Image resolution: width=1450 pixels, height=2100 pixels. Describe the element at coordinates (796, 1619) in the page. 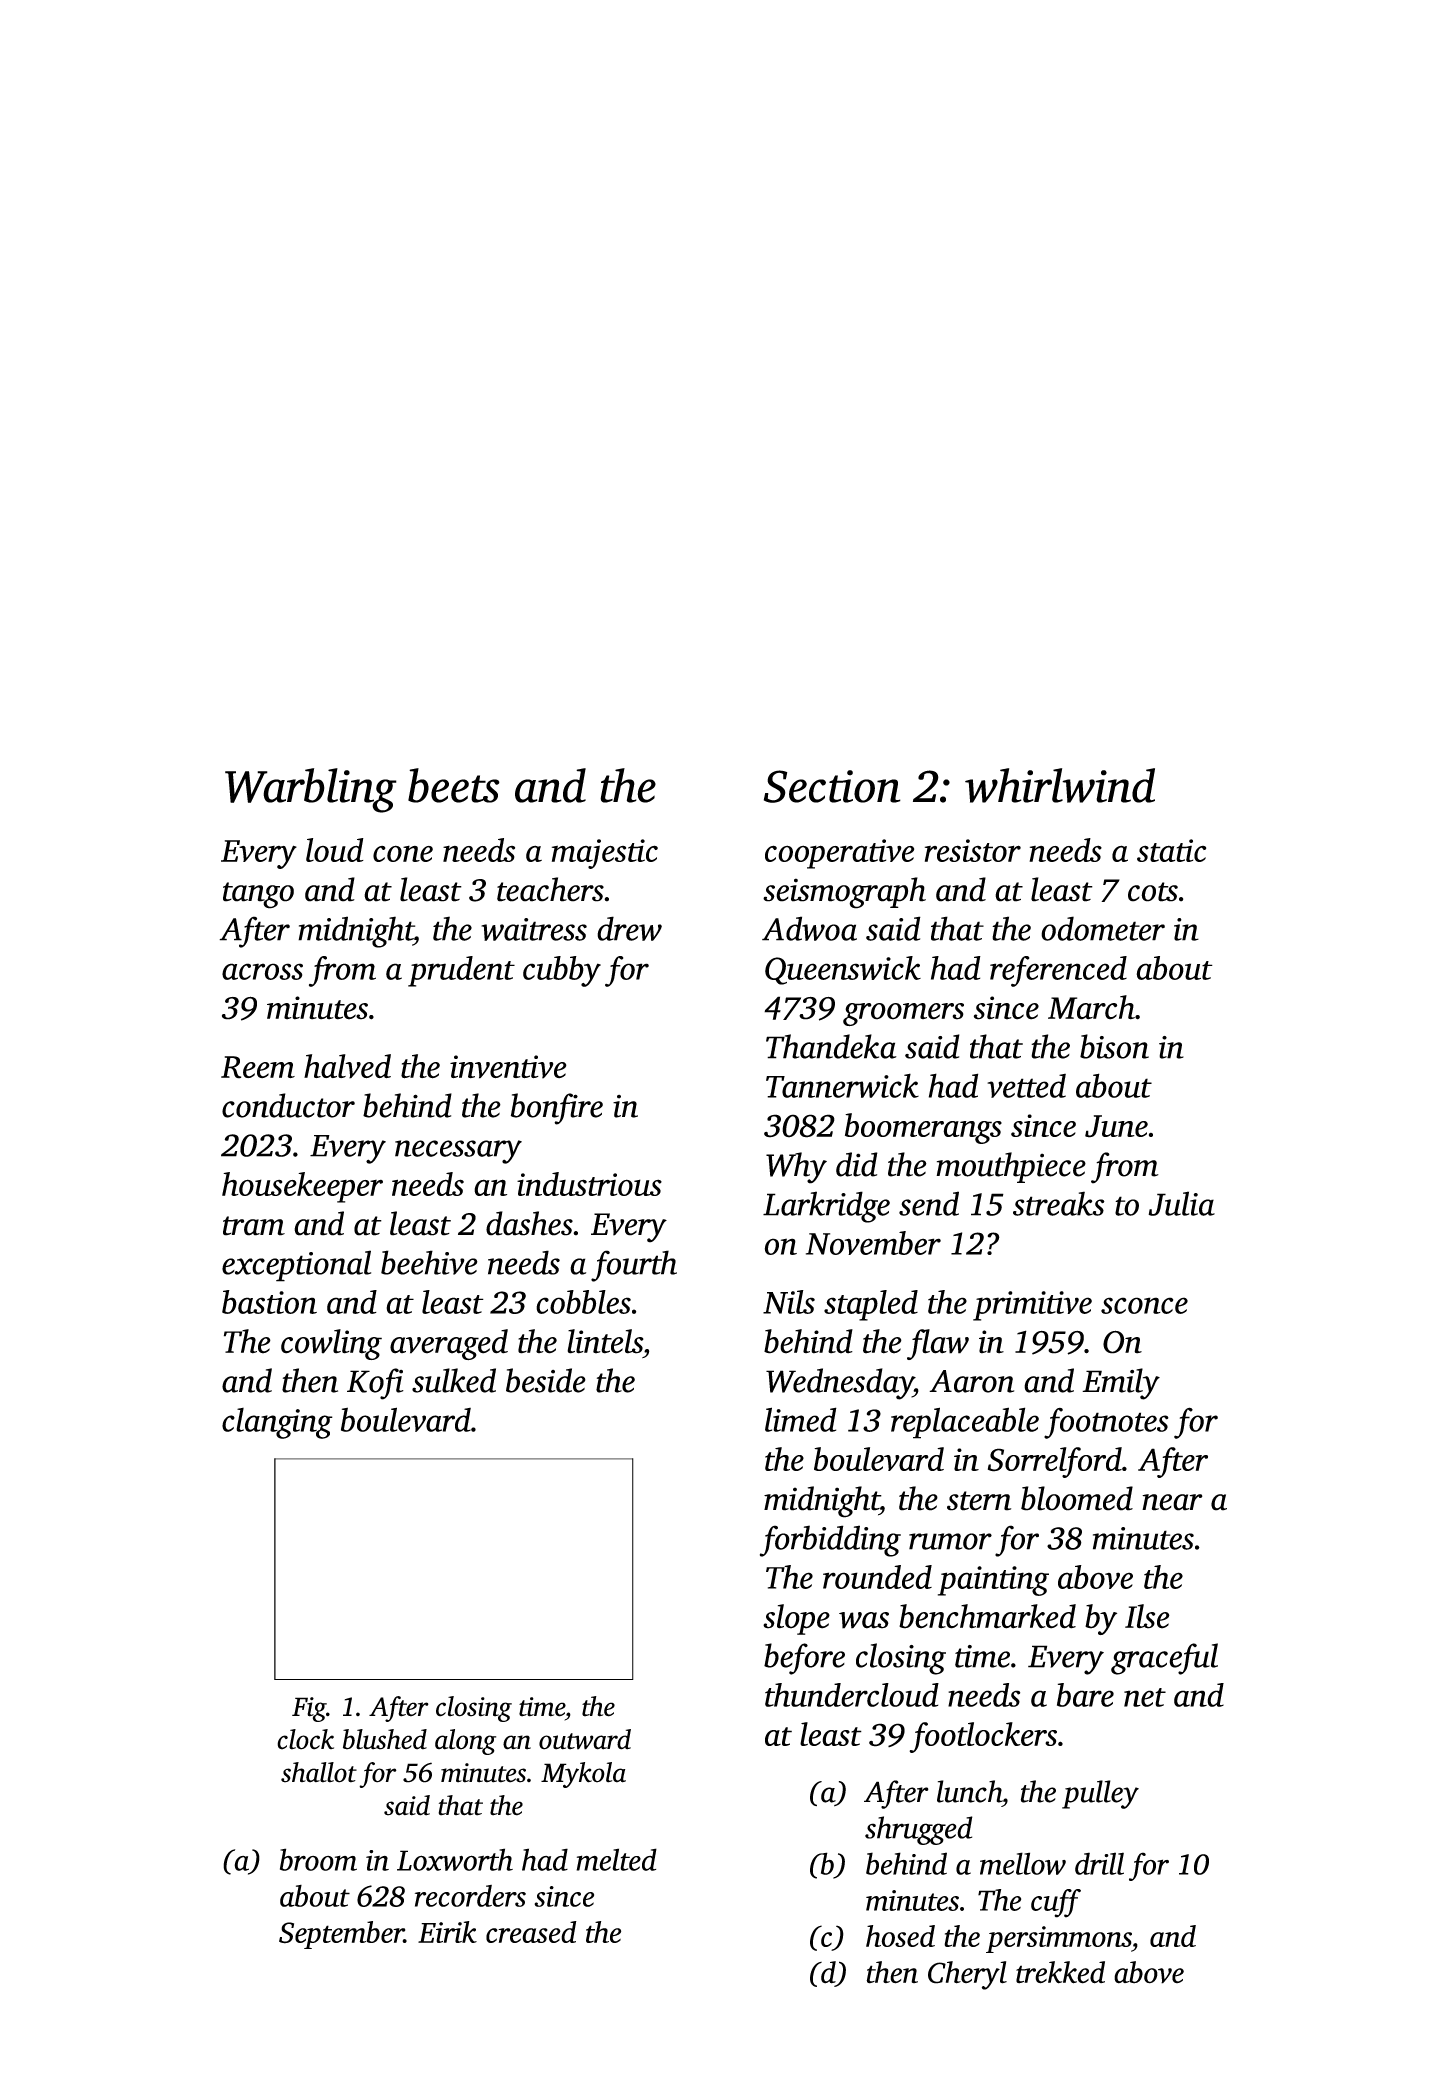

I see `slope` at that location.
